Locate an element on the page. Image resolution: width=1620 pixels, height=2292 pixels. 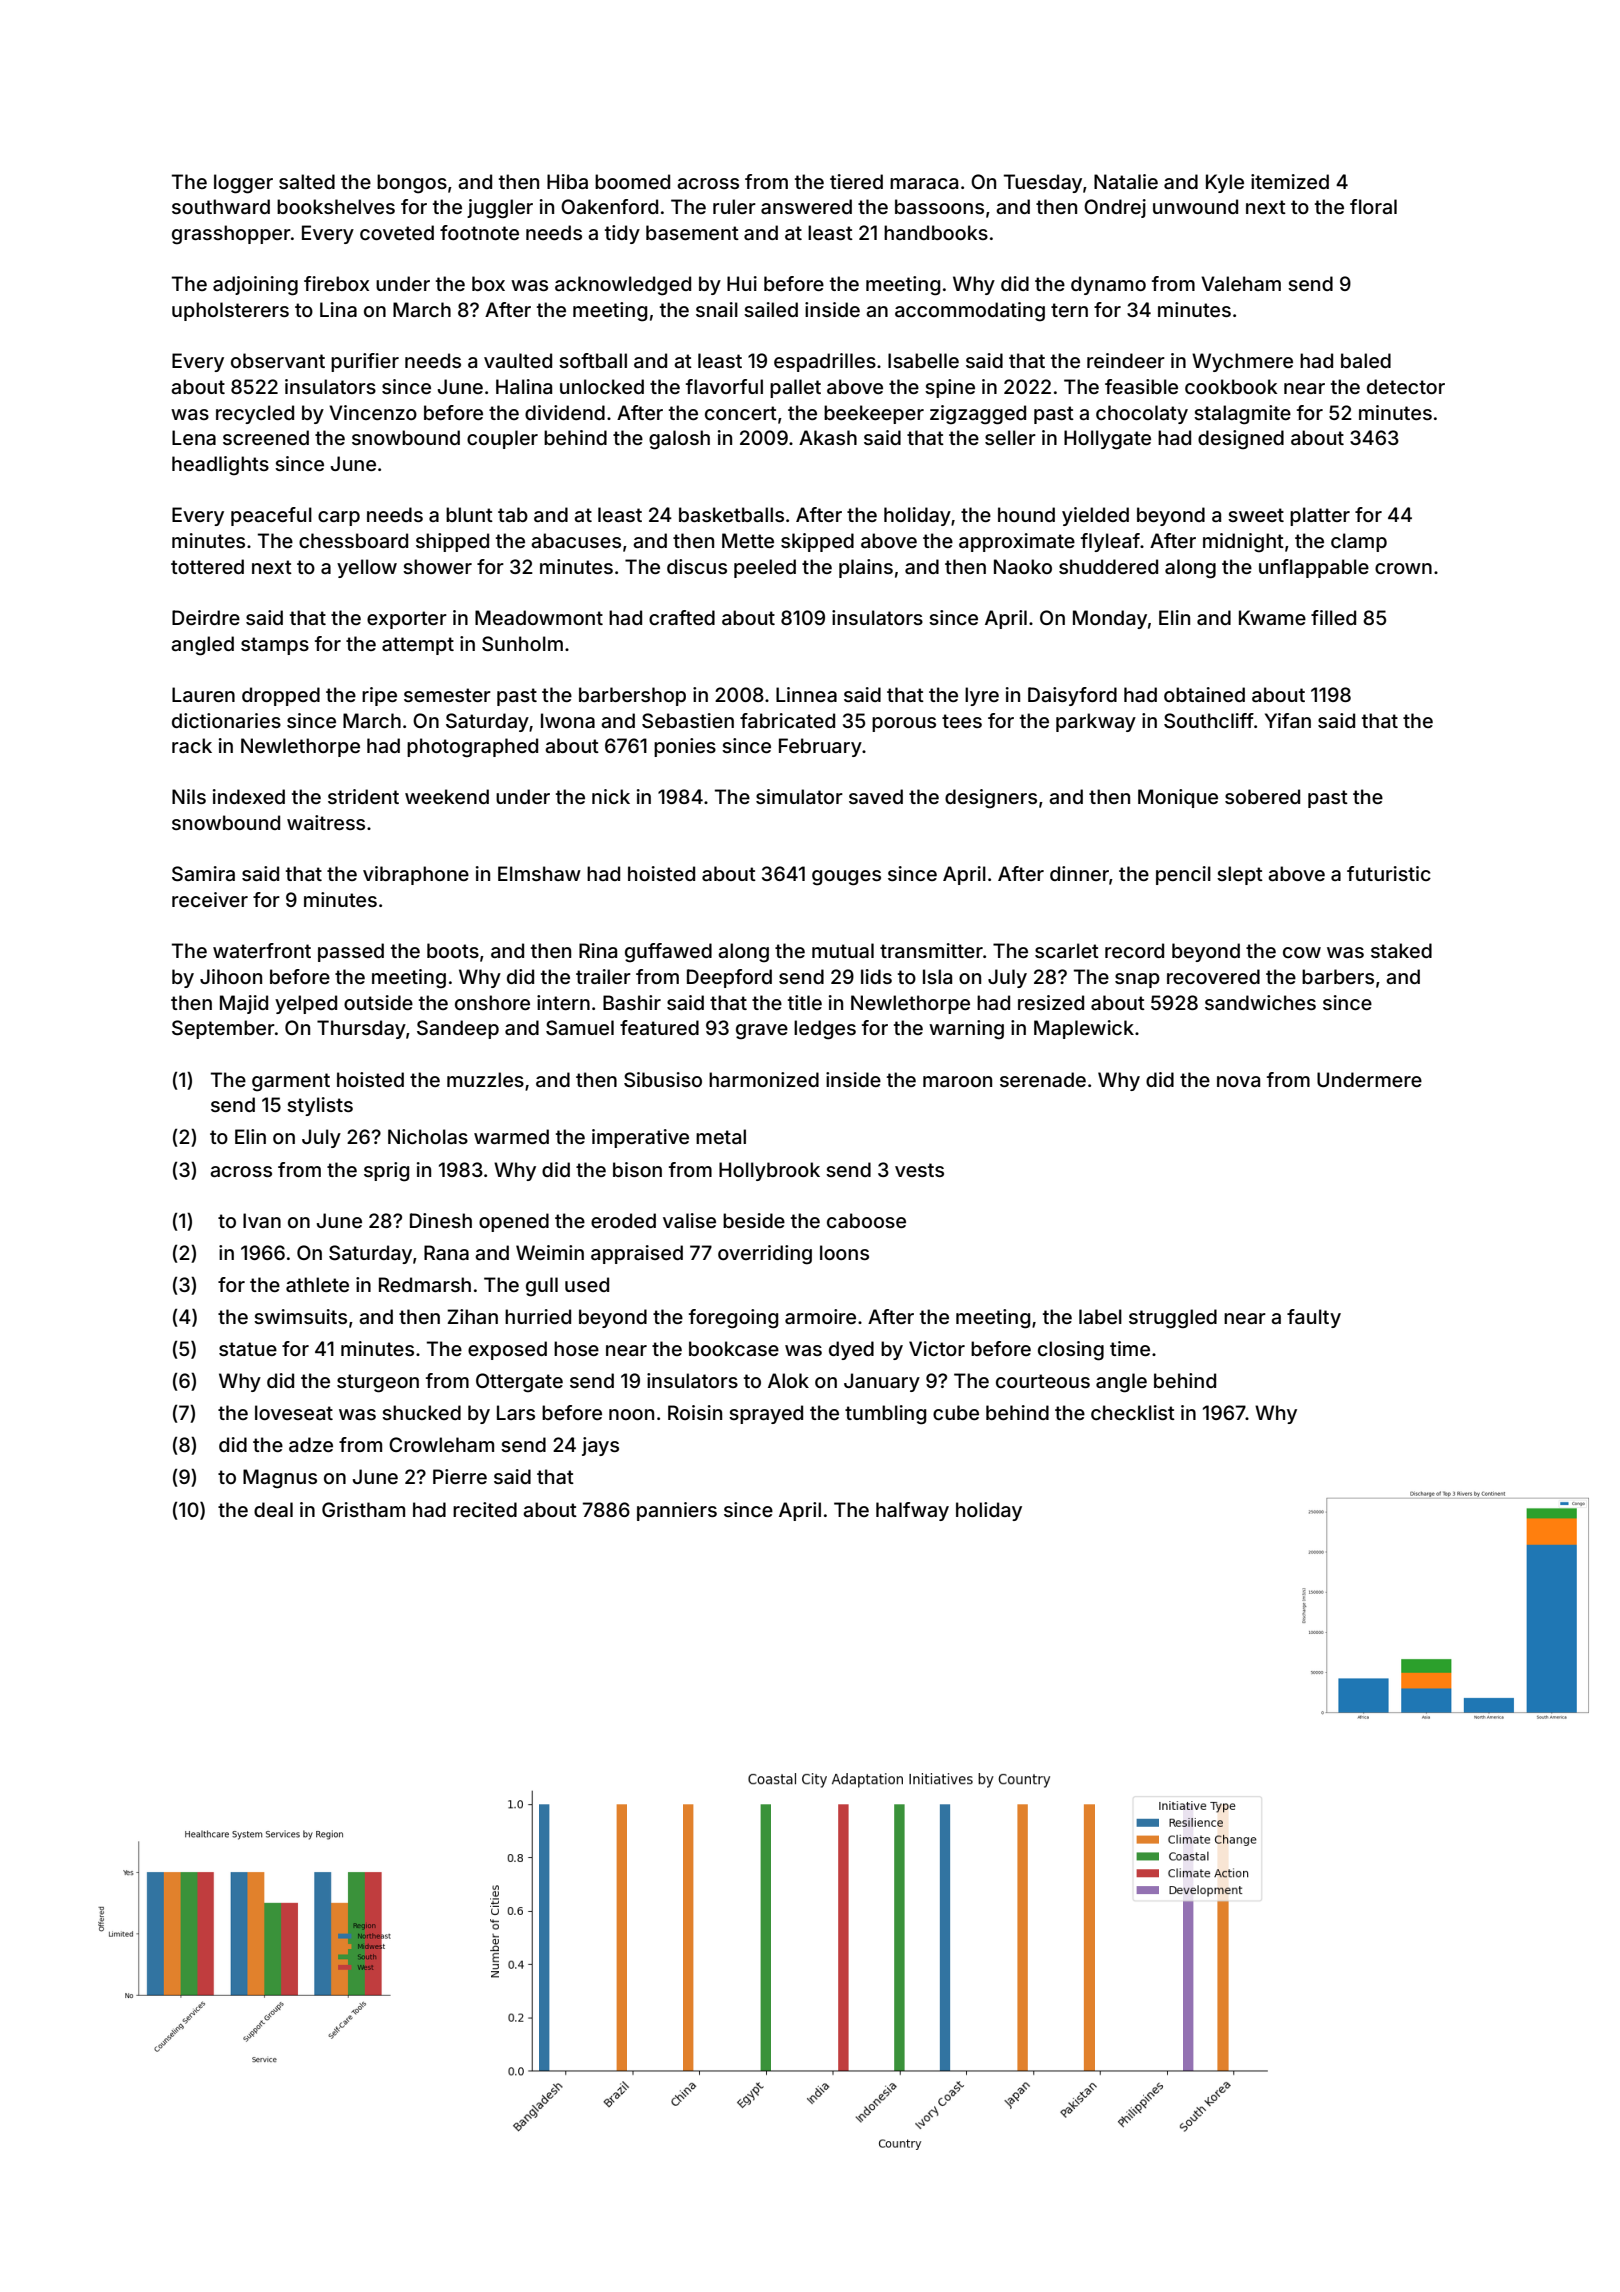
pencil is located at coordinates (1183, 875).
